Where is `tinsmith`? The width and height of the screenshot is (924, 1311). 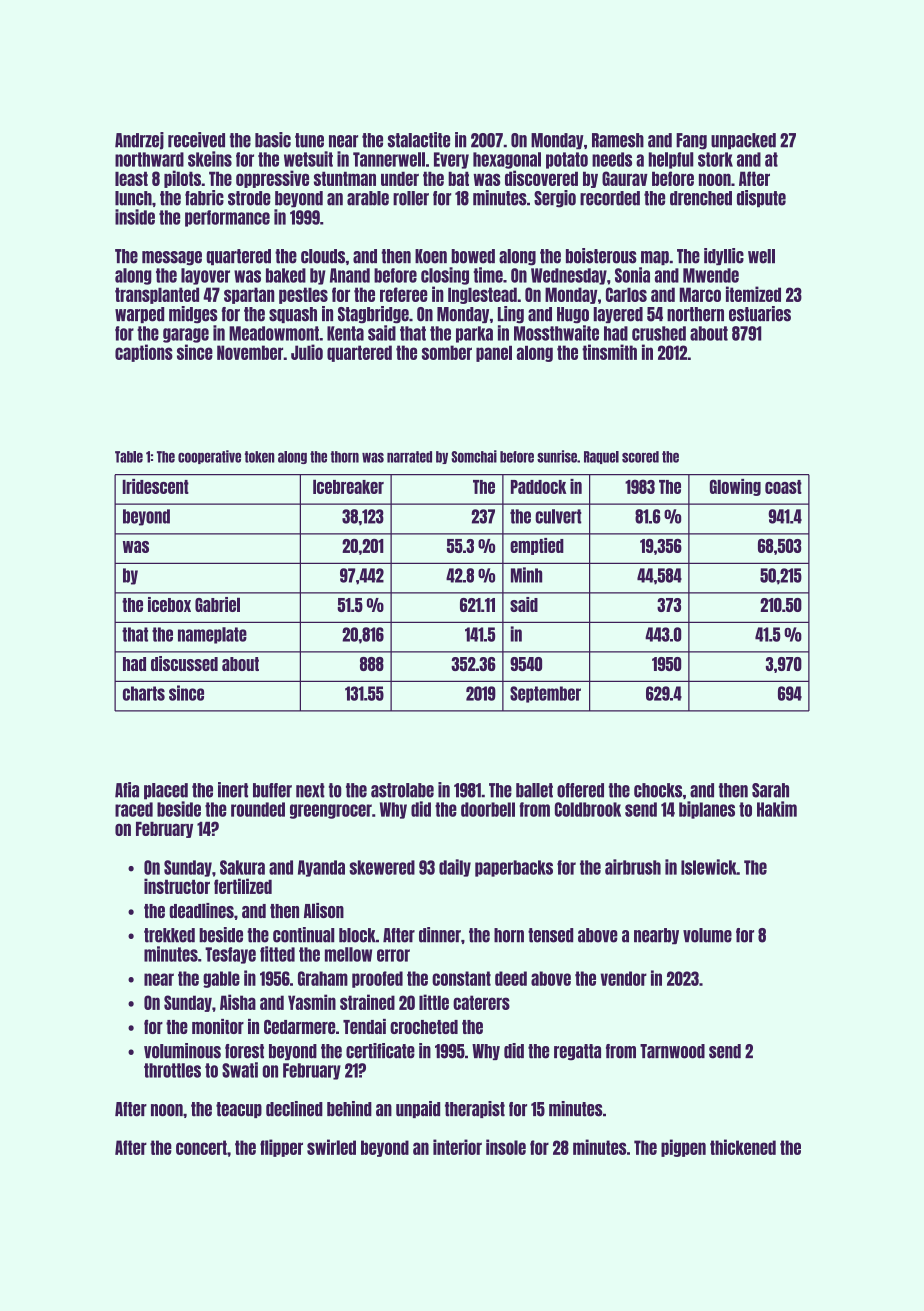
tinsmith is located at coordinates (609, 352).
